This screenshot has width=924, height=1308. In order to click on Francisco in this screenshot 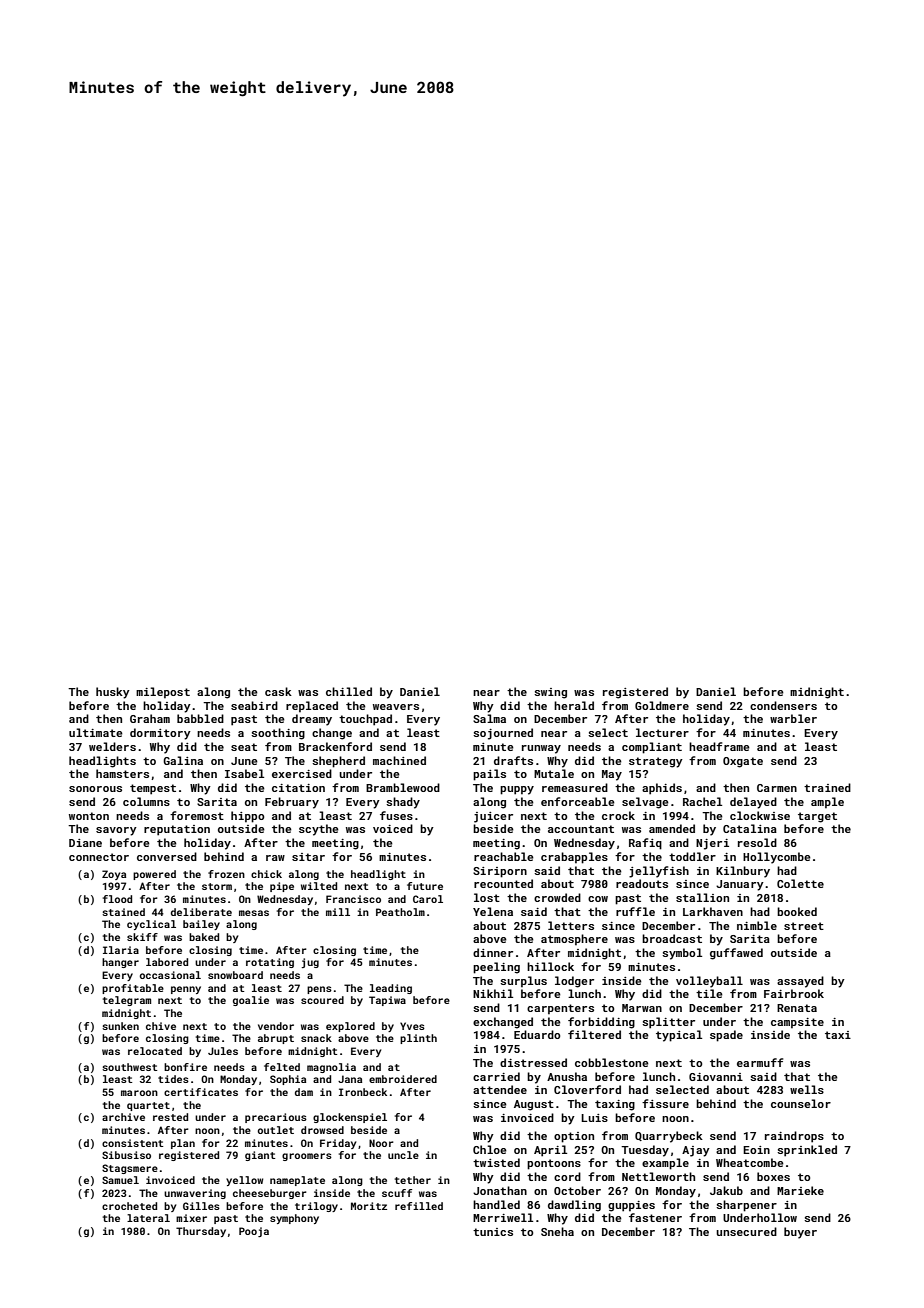, I will do `click(353, 899)`.
